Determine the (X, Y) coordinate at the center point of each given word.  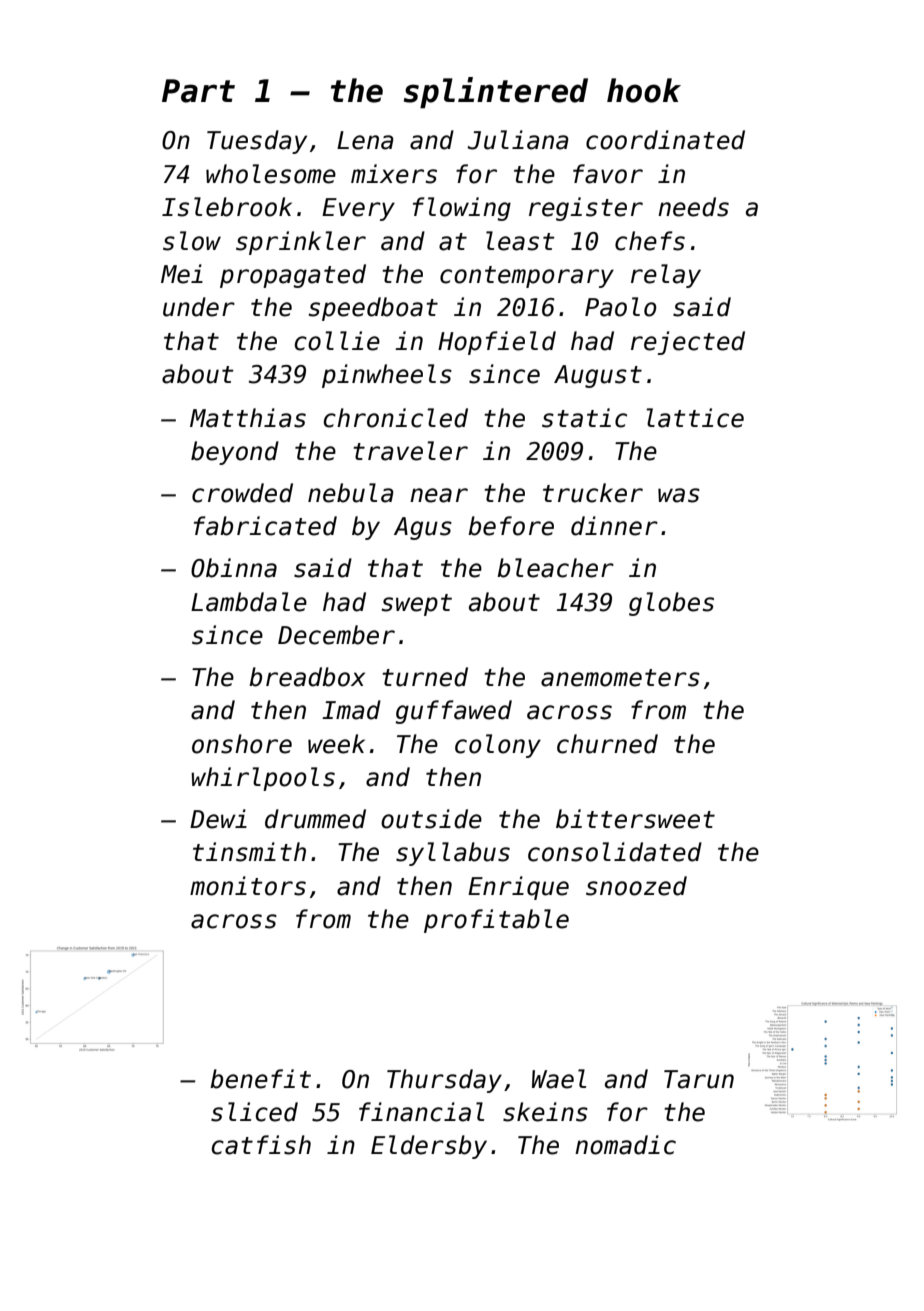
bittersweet (635, 819)
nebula (351, 493)
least (520, 241)
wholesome (271, 174)
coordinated (665, 140)
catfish (261, 1145)
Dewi (218, 819)
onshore (242, 744)
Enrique (518, 888)
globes (671, 604)
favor (608, 174)
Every (358, 209)
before (511, 526)
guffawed (453, 712)
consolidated (615, 852)
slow (192, 241)
